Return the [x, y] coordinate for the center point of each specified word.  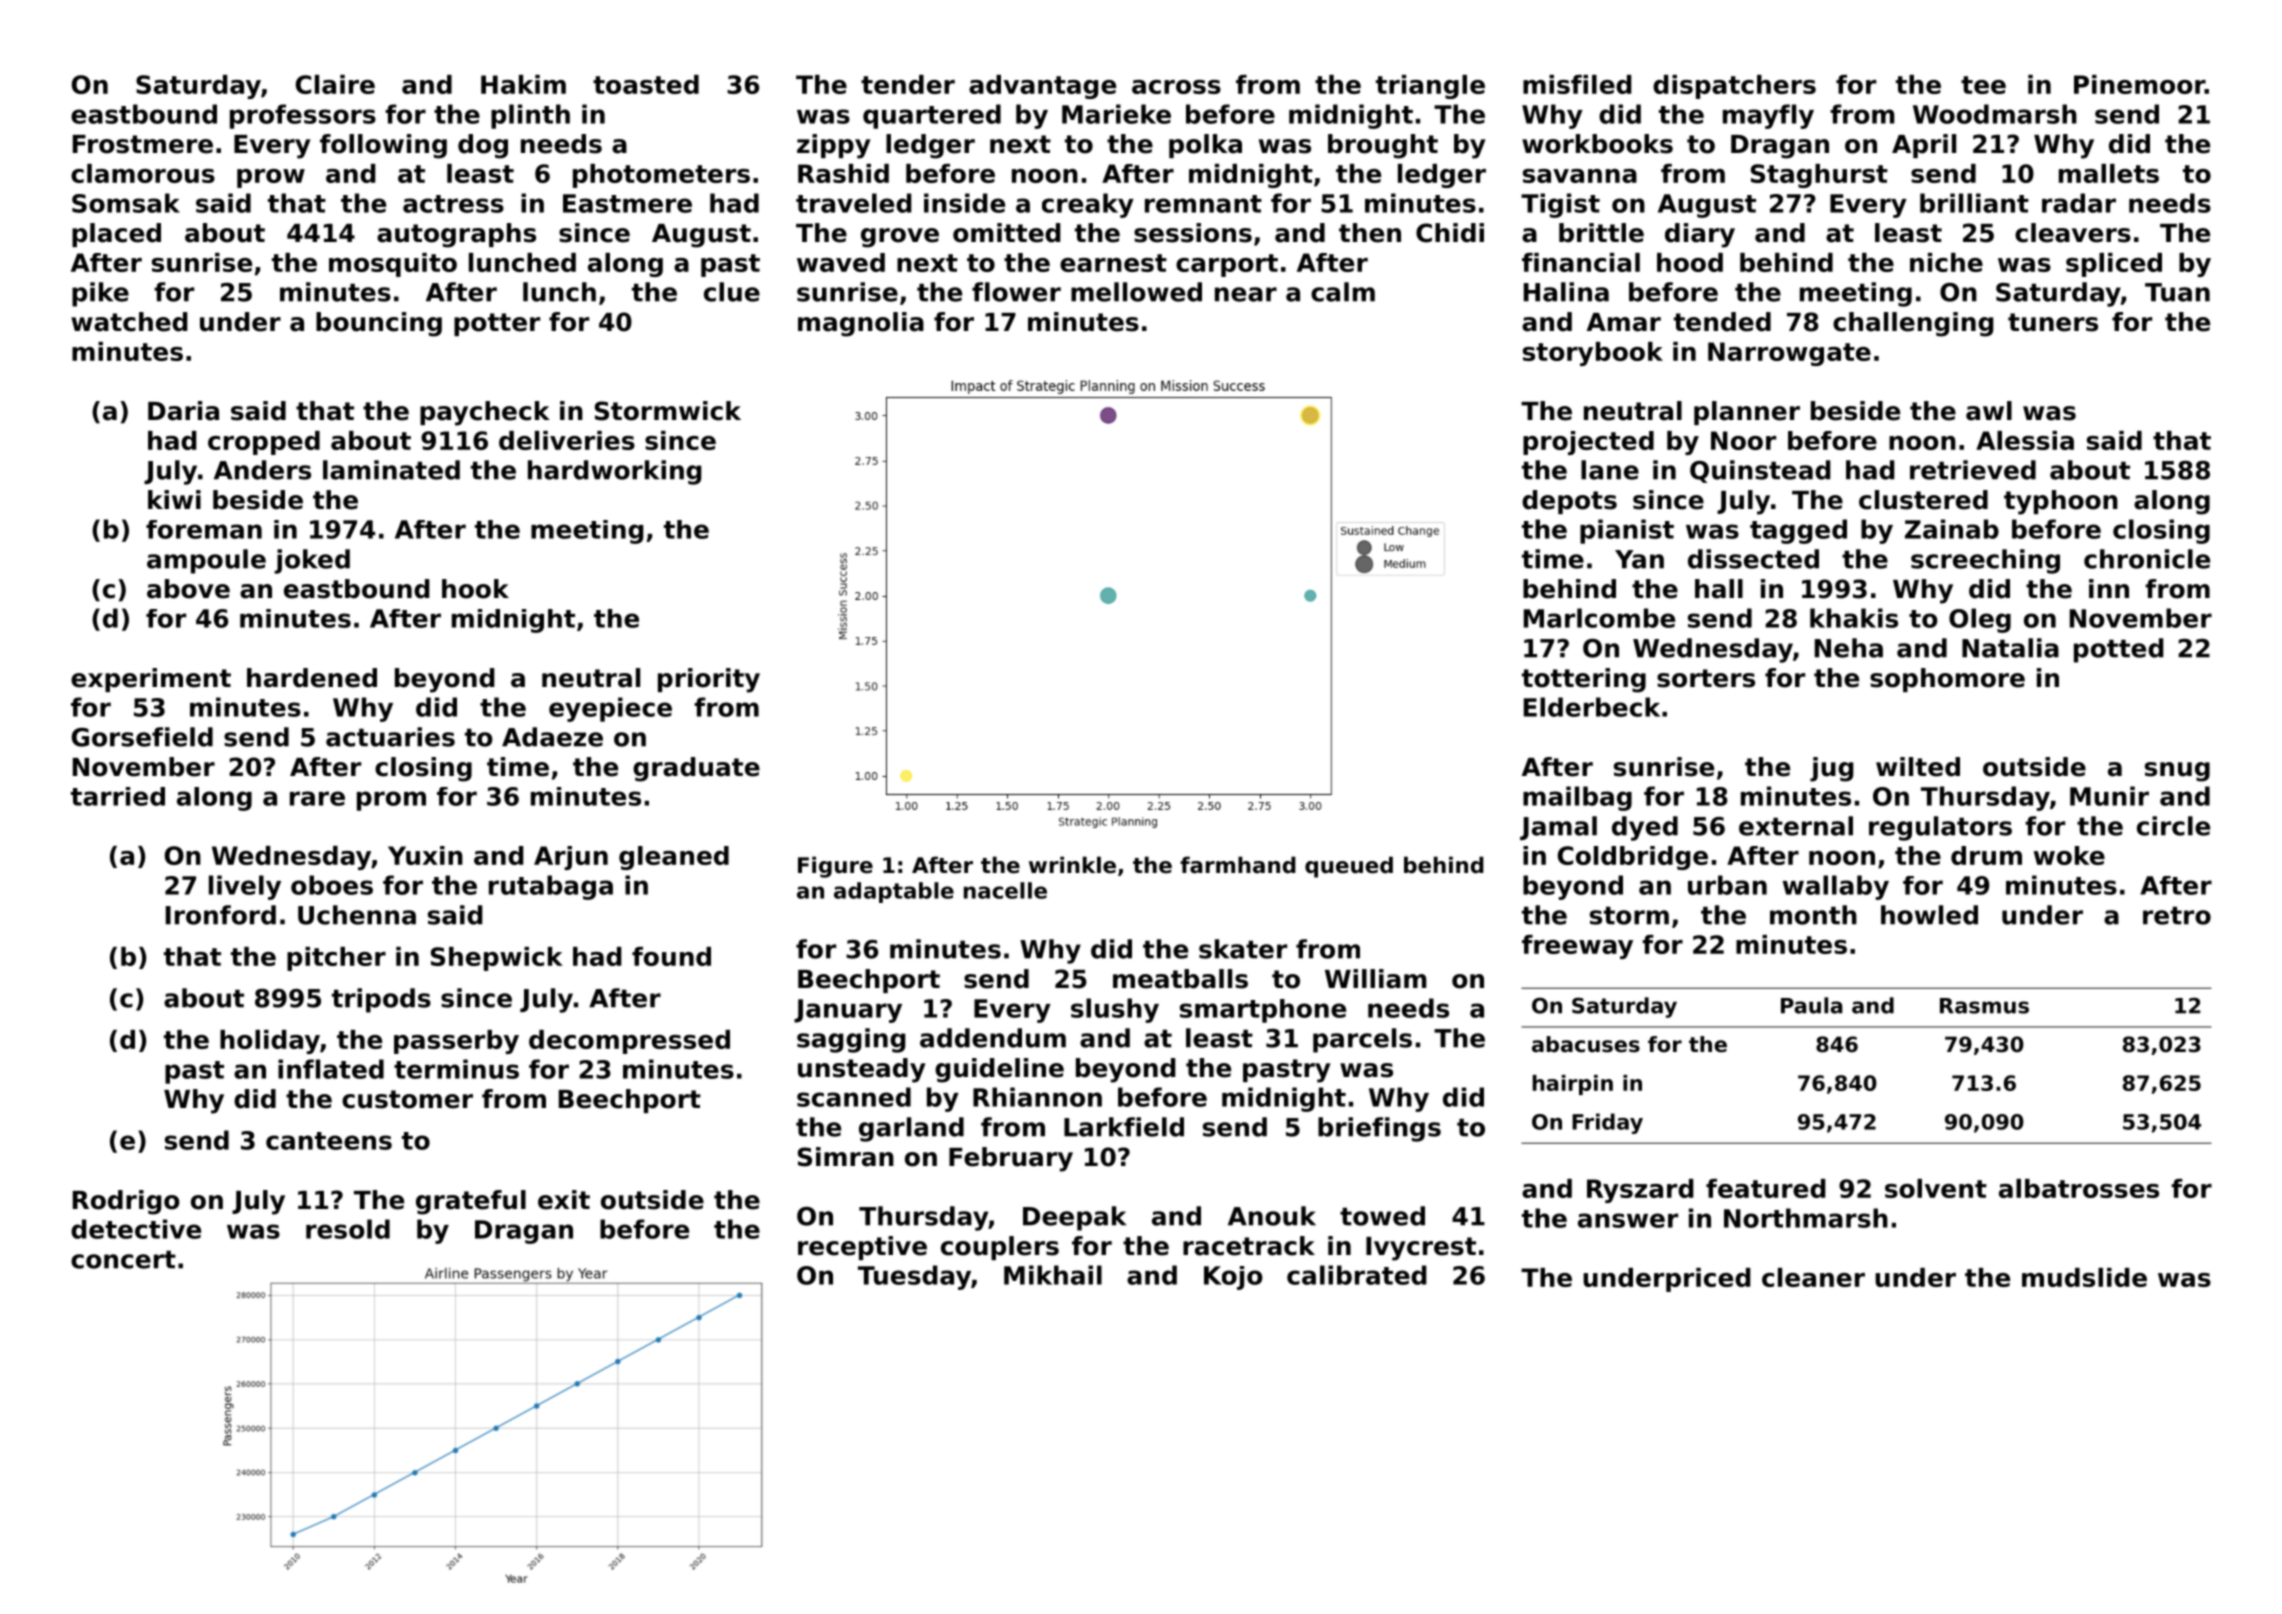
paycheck [485, 413]
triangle [1430, 87]
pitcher [336, 959]
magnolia [861, 324]
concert [123, 1259]
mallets [2109, 173]
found [671, 956]
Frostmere [143, 144]
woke [2069, 855]
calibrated [1357, 1275]
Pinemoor [2139, 84]
